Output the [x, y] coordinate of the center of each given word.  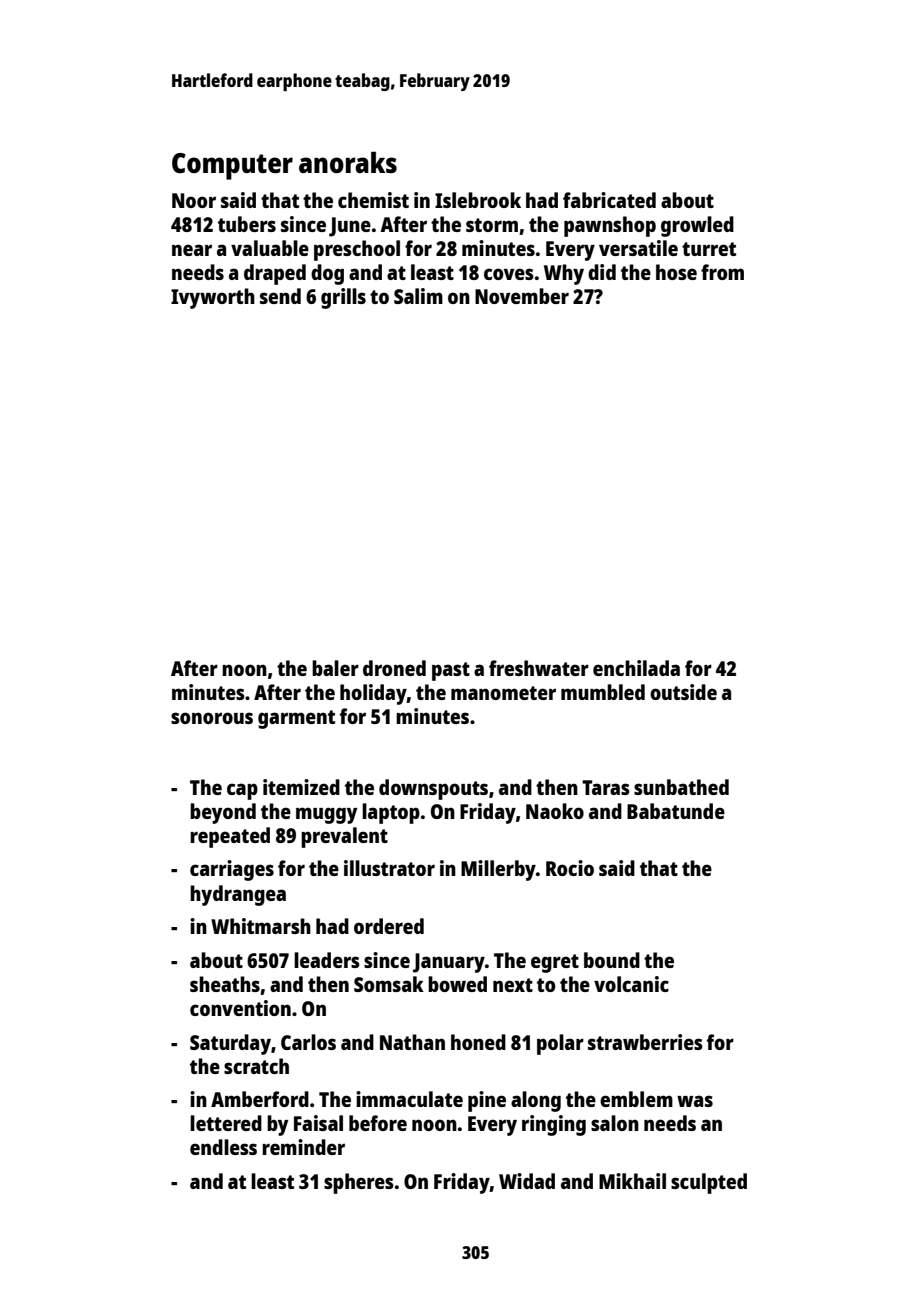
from [722, 272]
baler [335, 668]
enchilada [636, 668]
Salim [418, 296]
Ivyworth [213, 298]
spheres [359, 1183]
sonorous [212, 718]
